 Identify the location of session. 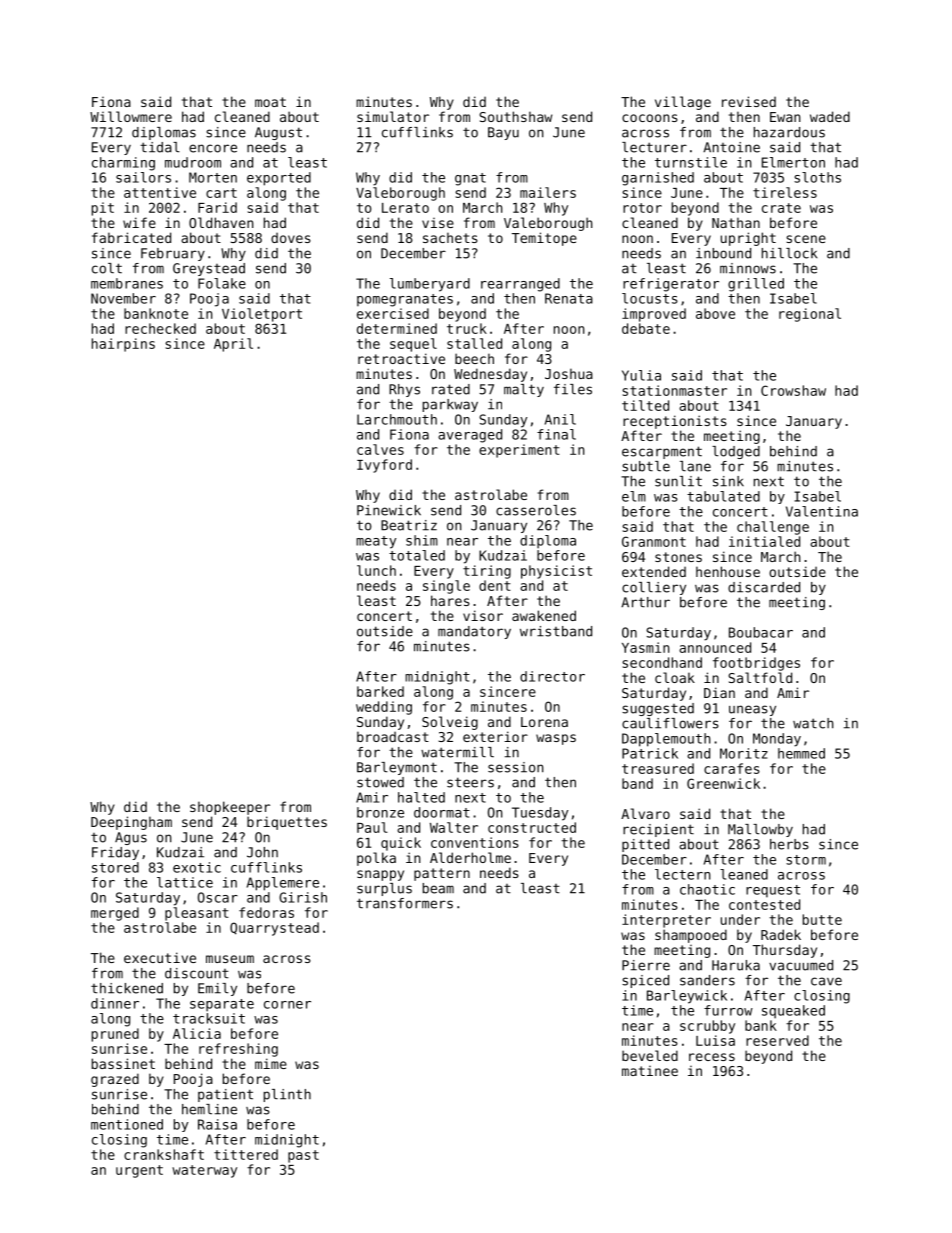
(515, 767).
